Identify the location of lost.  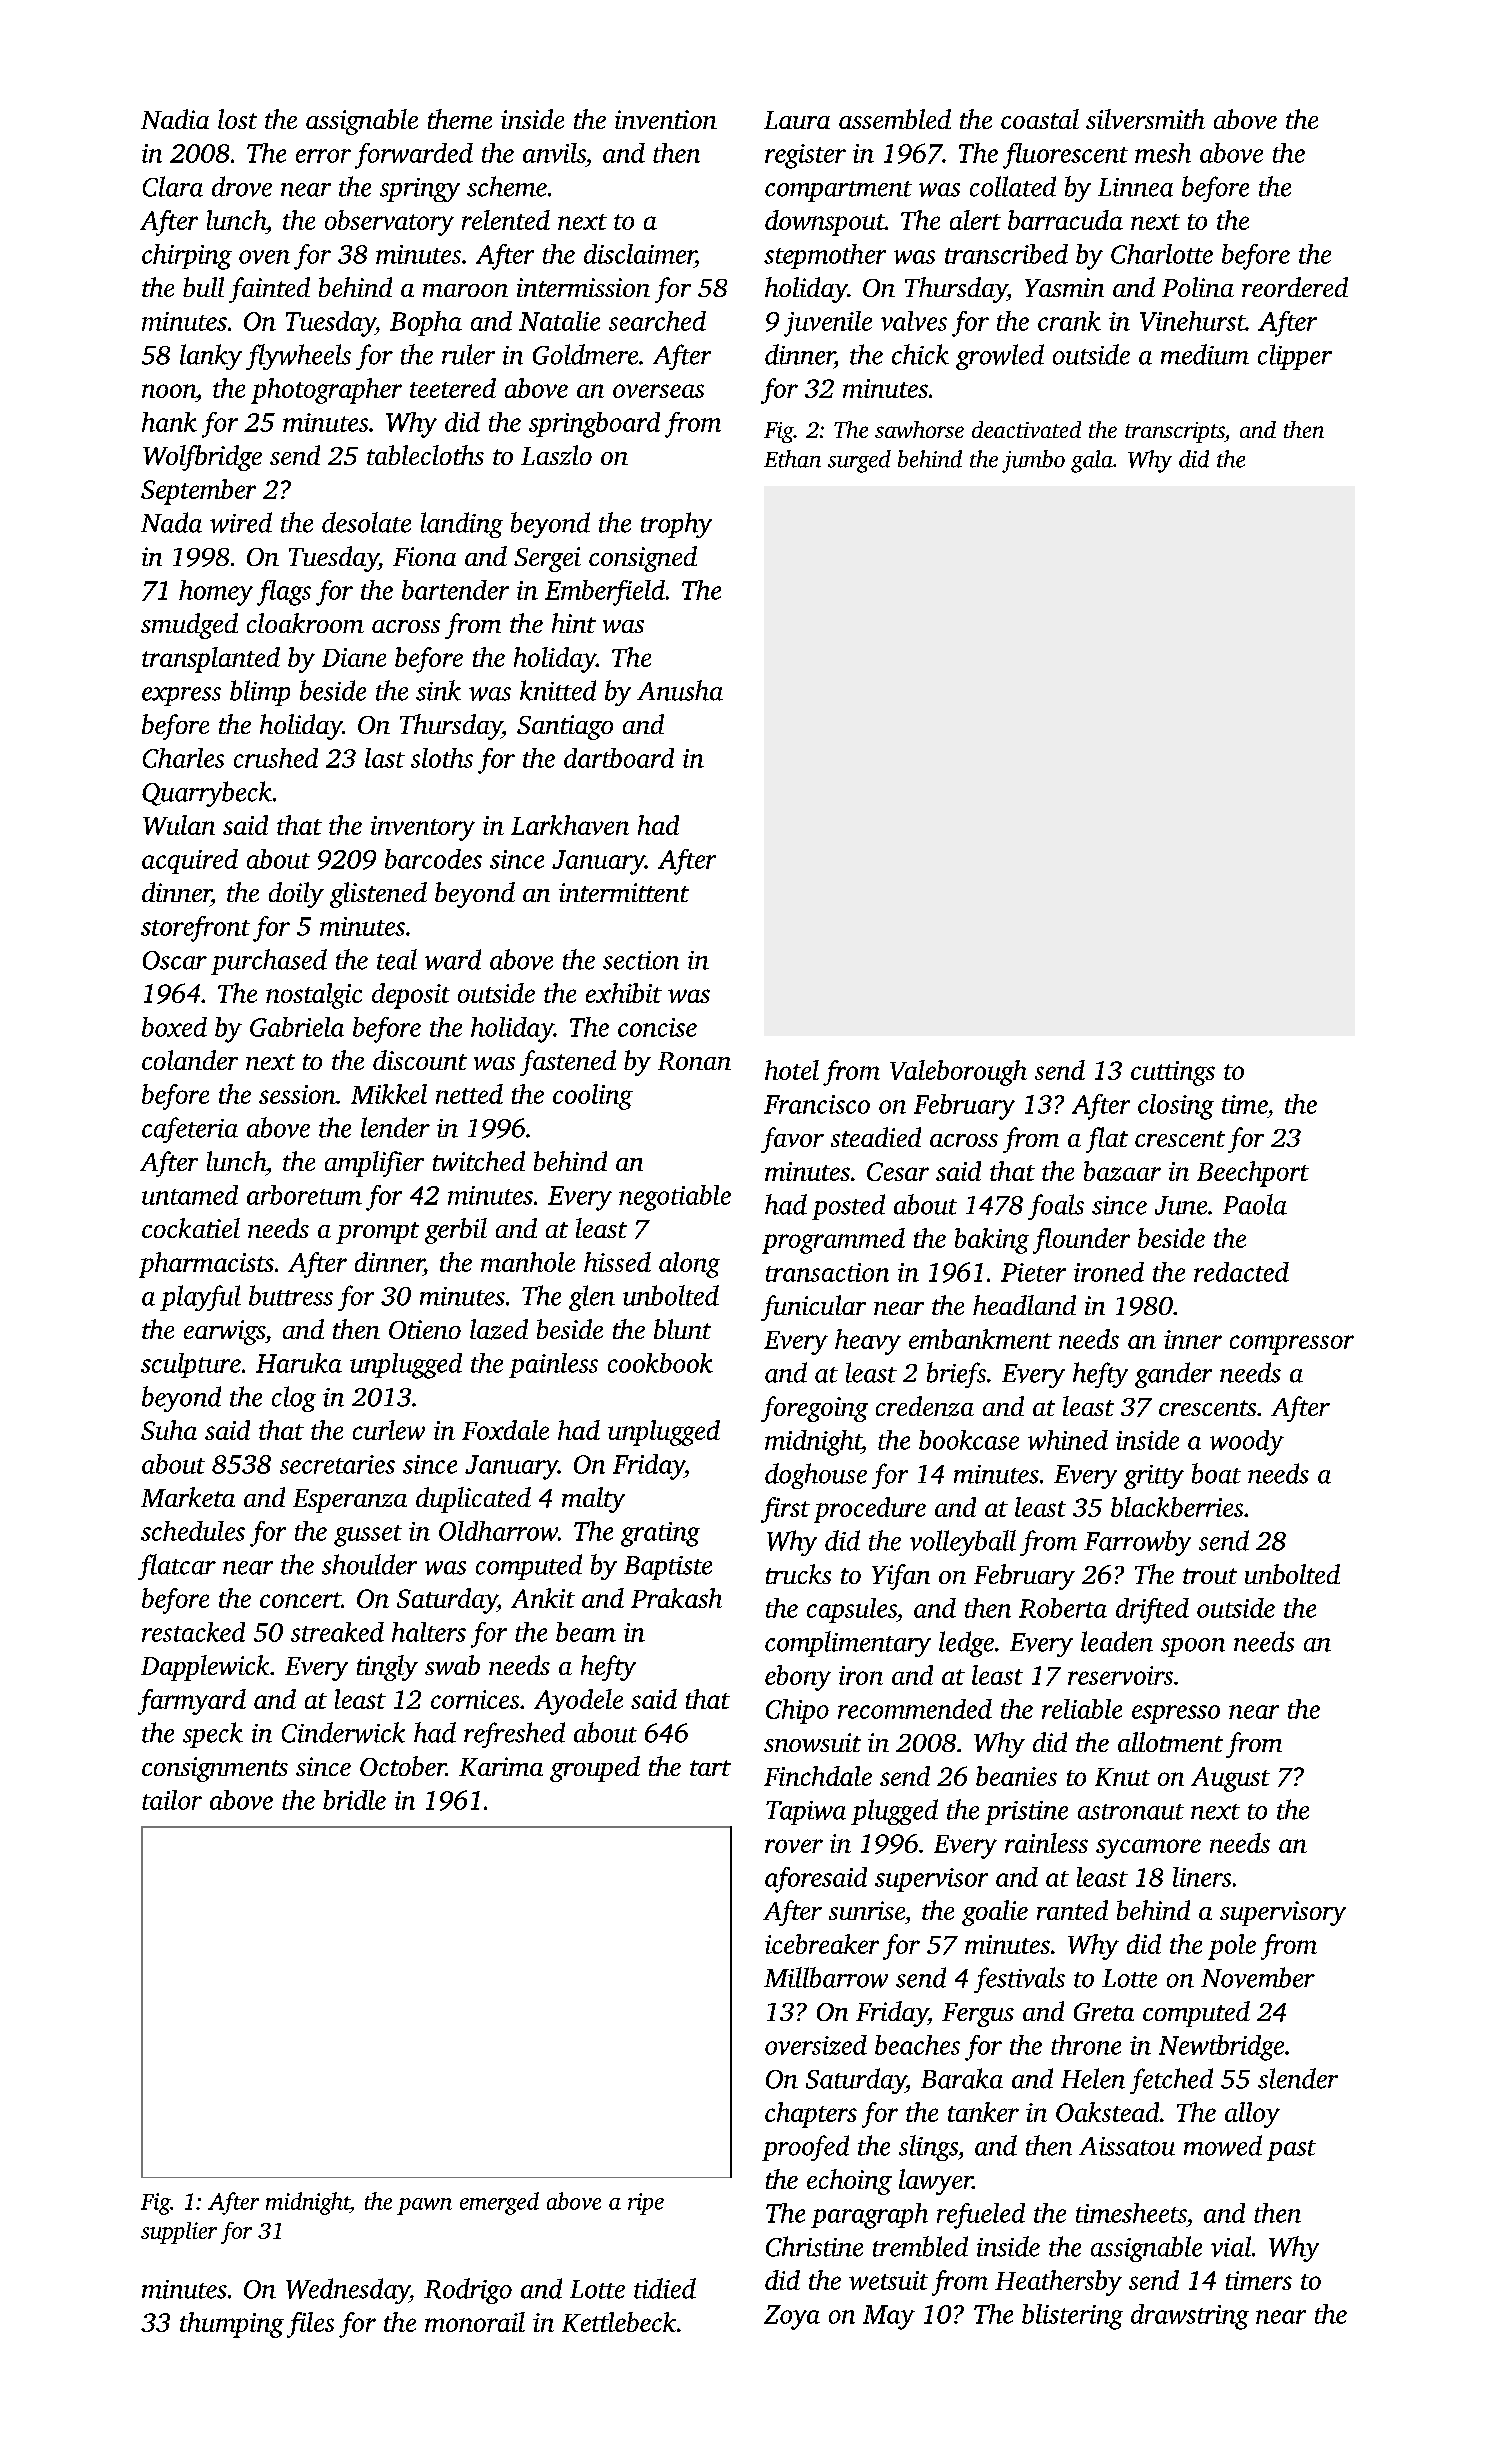
(237, 119).
